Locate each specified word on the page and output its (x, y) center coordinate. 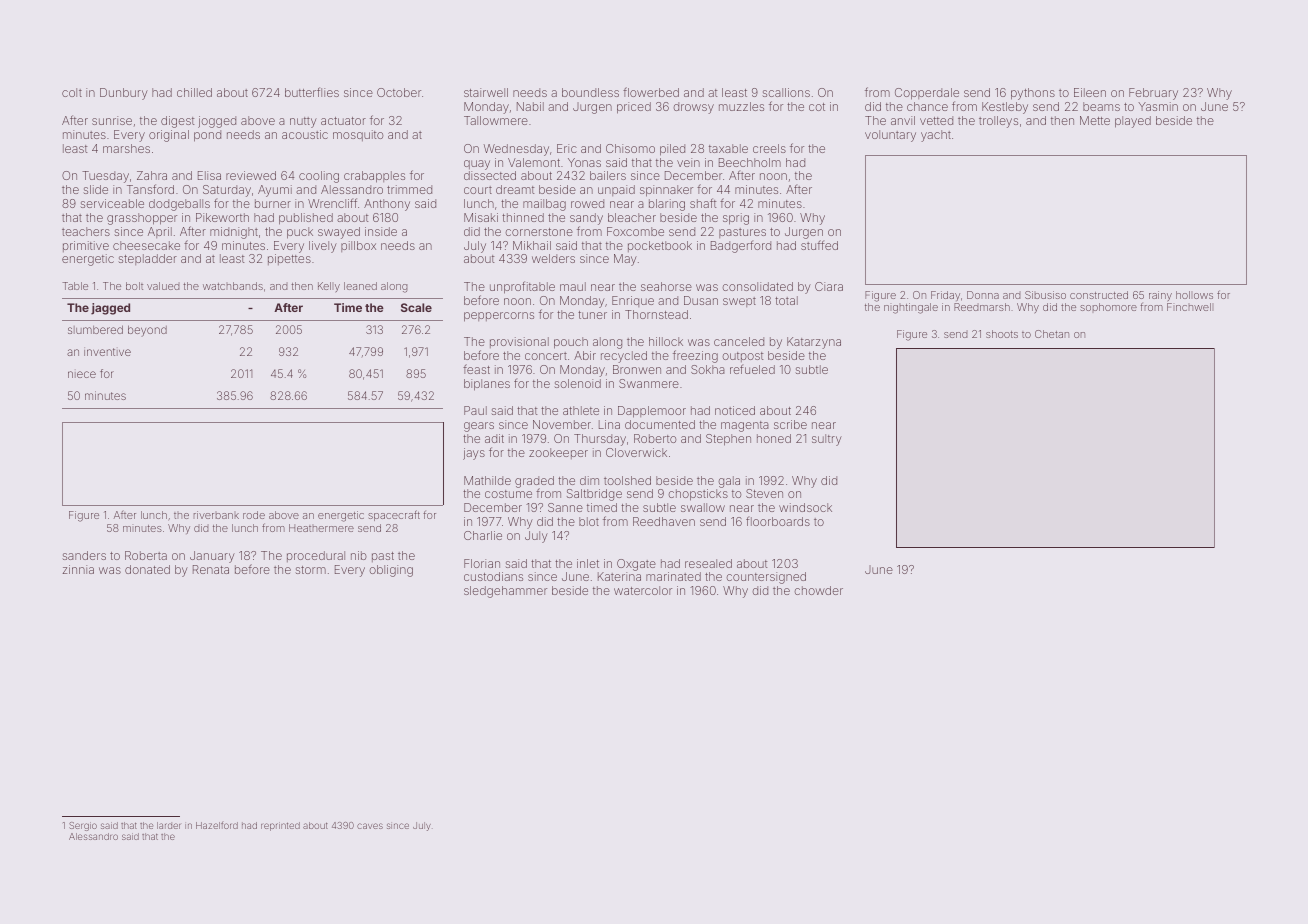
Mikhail (532, 245)
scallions (786, 92)
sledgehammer (505, 592)
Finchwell (1190, 307)
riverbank (216, 515)
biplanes (487, 385)
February (1153, 94)
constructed (1099, 295)
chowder (818, 590)
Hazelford (217, 825)
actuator (343, 121)
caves (370, 826)
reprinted (280, 826)
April (160, 232)
